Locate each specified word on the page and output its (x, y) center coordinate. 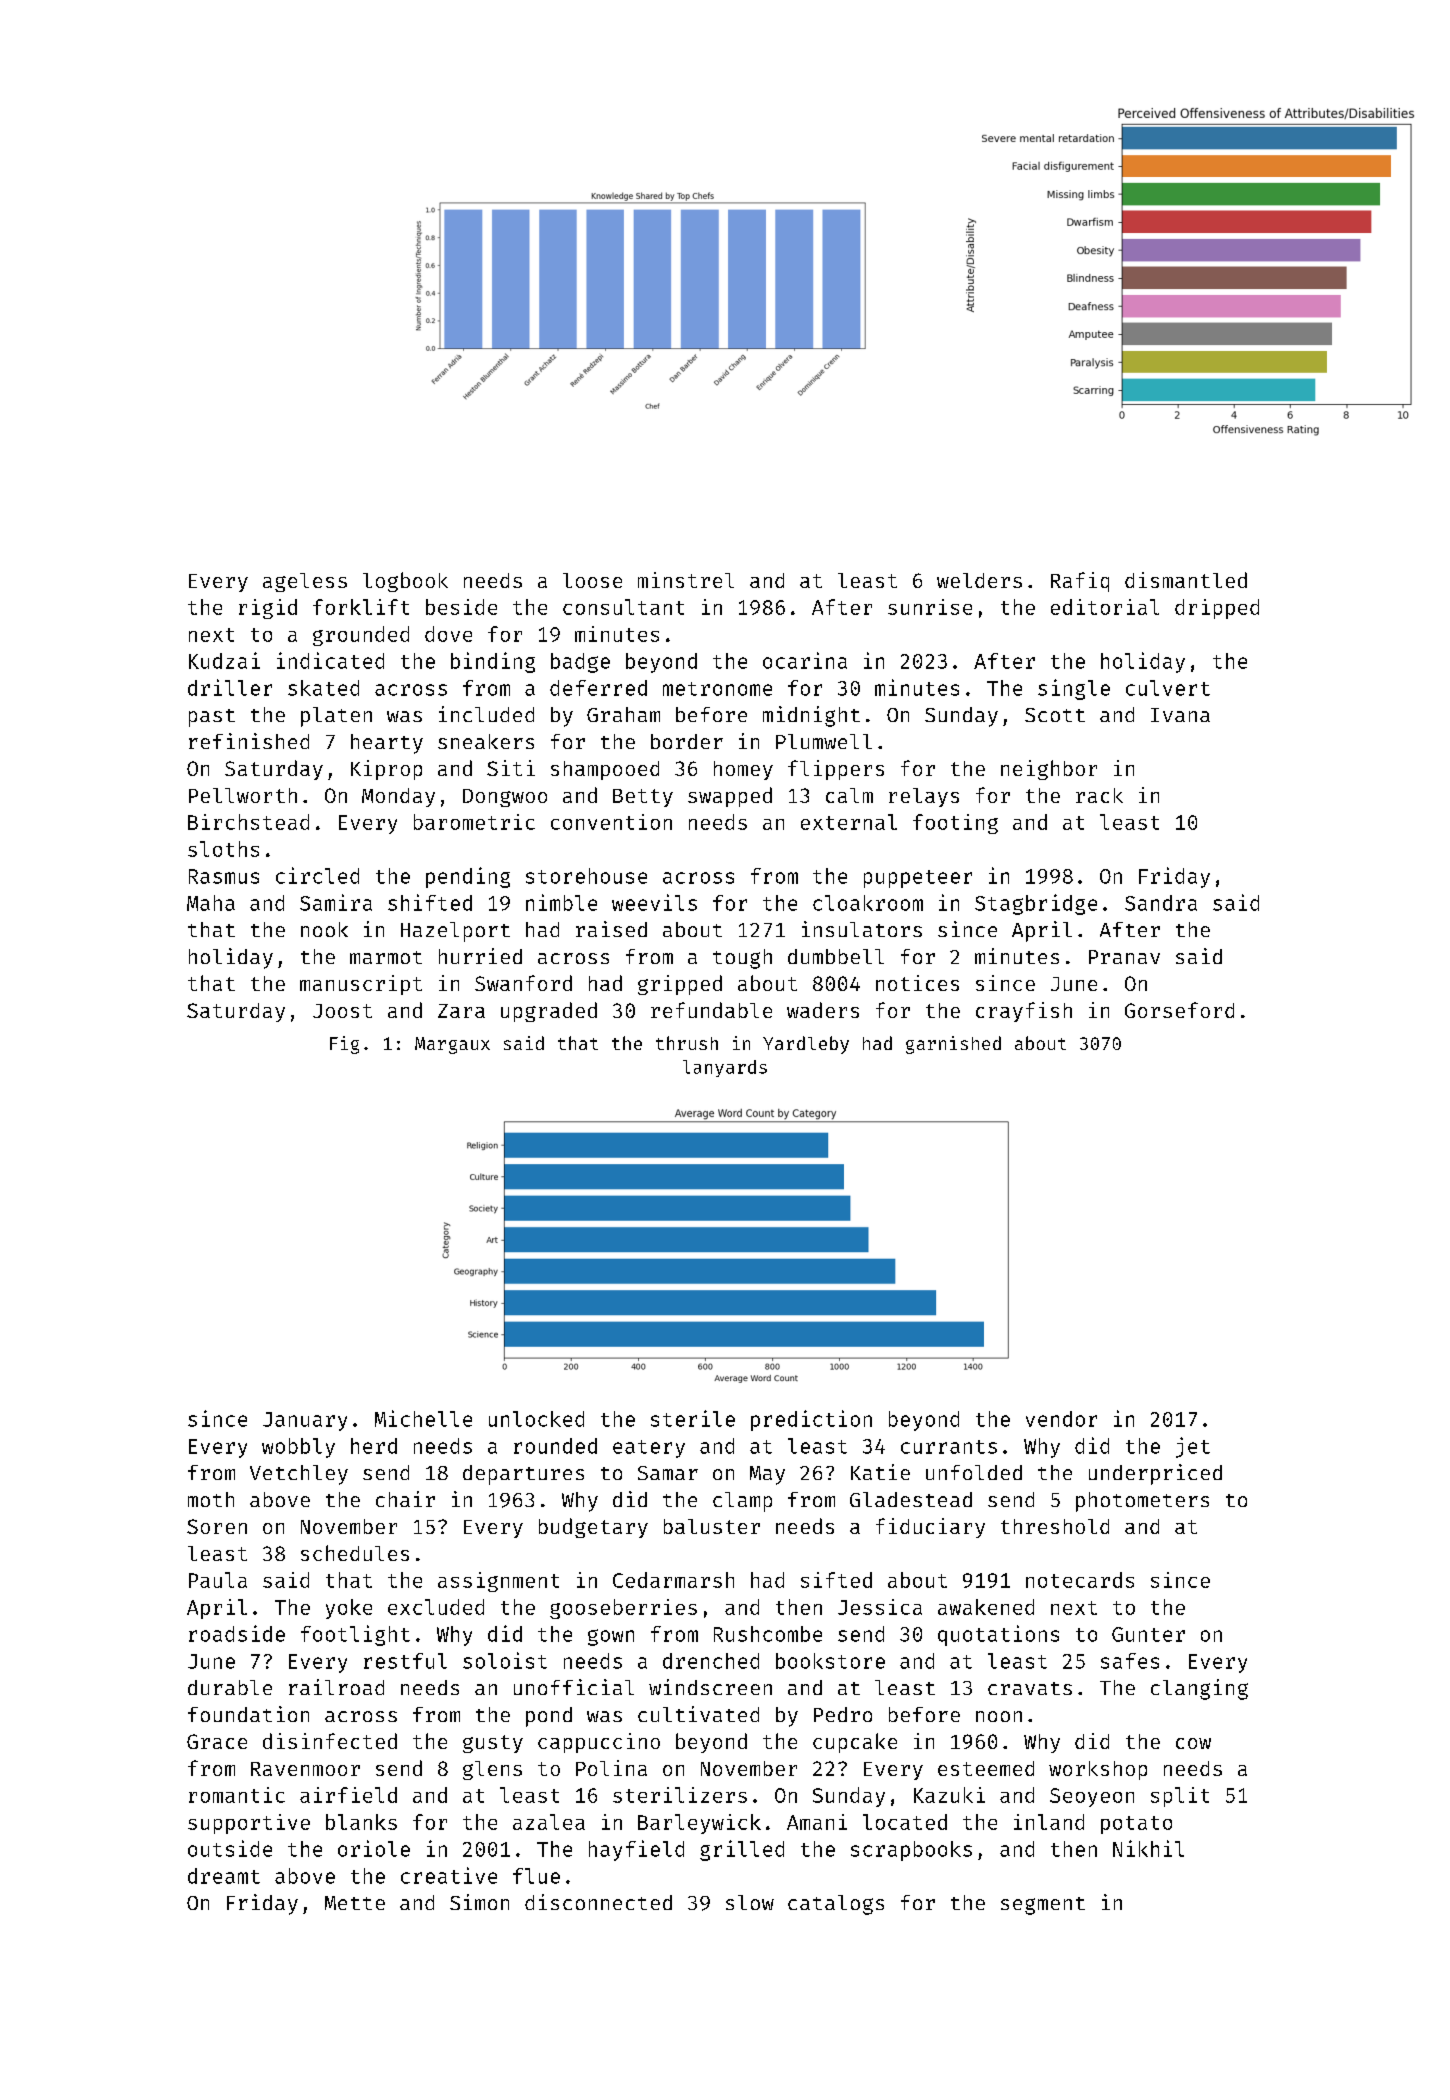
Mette (355, 1903)
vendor (1061, 1419)
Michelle (423, 1418)
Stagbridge (1036, 904)
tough (742, 959)
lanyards (725, 1068)
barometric (474, 822)
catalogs (836, 1905)
